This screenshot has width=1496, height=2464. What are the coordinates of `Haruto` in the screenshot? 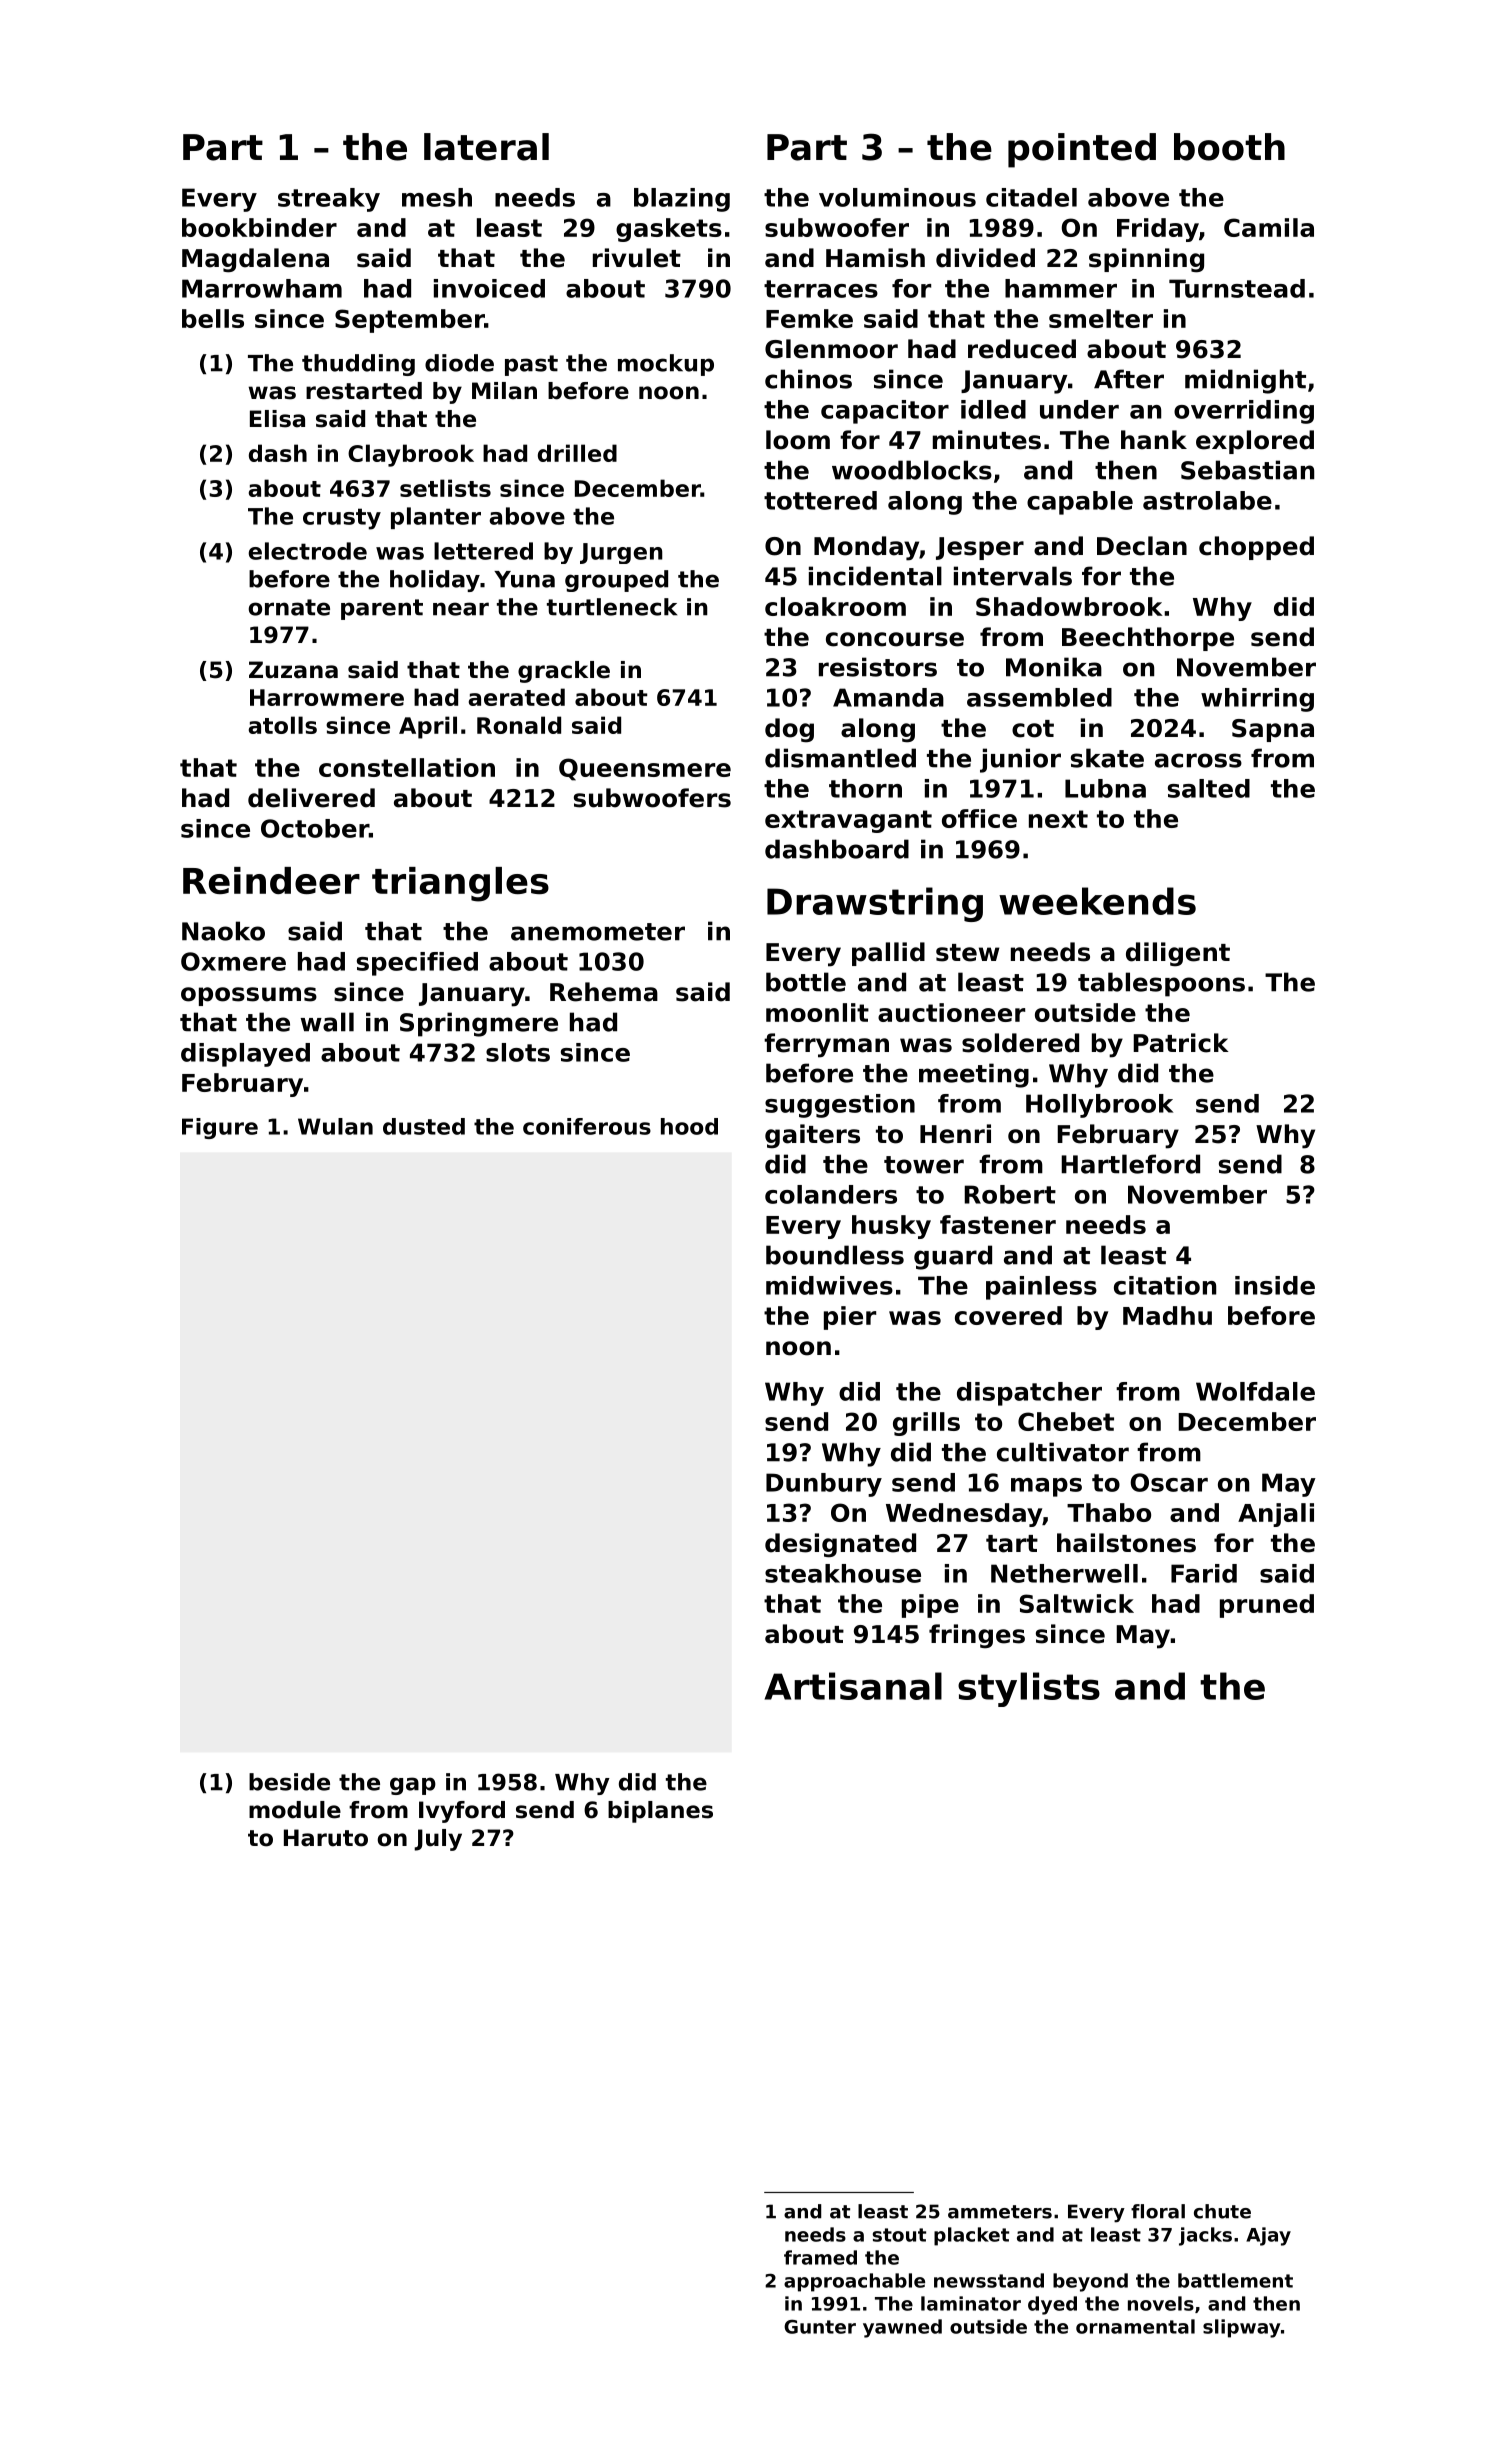 It's located at (326, 1838).
